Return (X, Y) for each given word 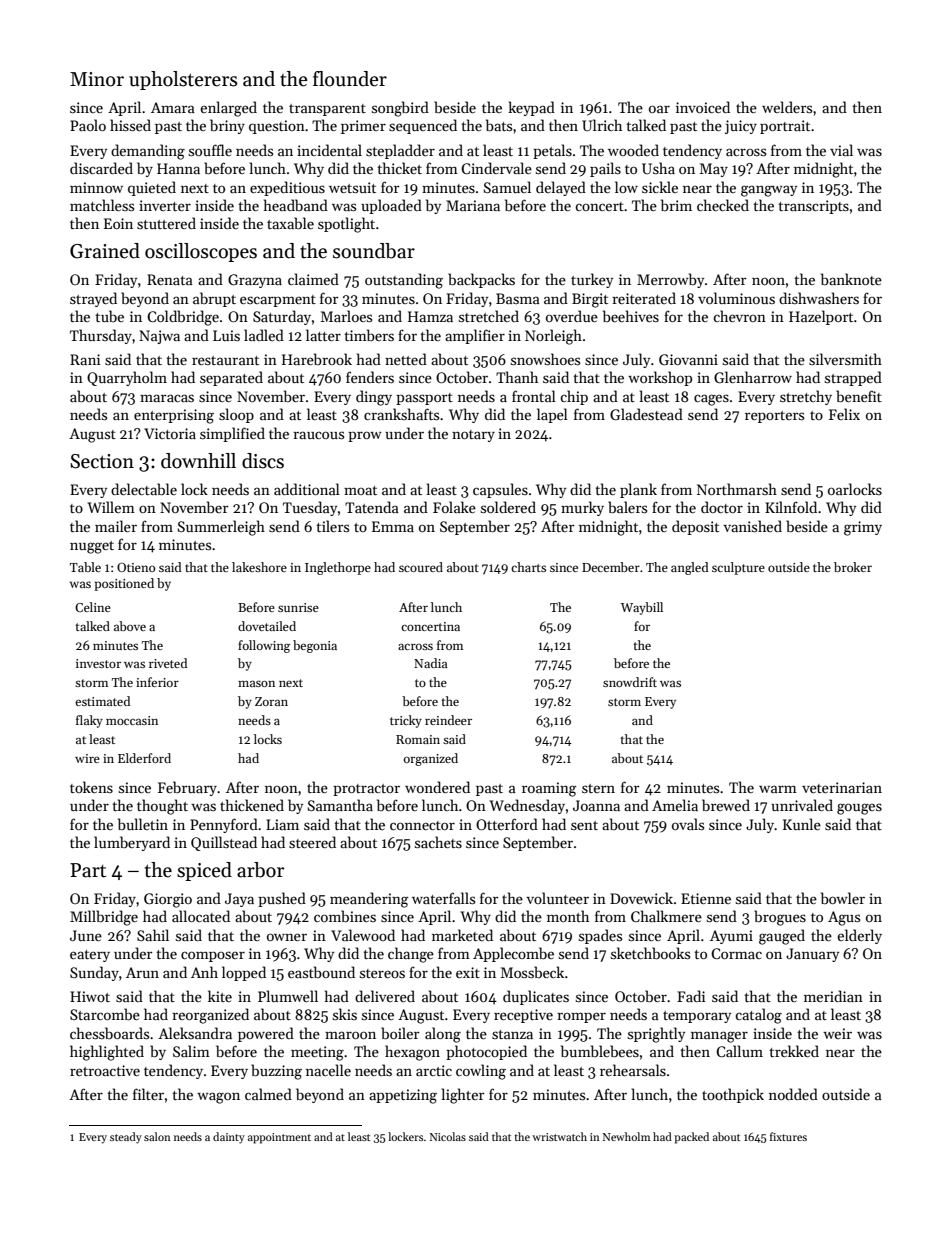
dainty (229, 1138)
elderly (859, 936)
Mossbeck (532, 972)
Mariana (473, 205)
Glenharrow (753, 377)
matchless (102, 205)
